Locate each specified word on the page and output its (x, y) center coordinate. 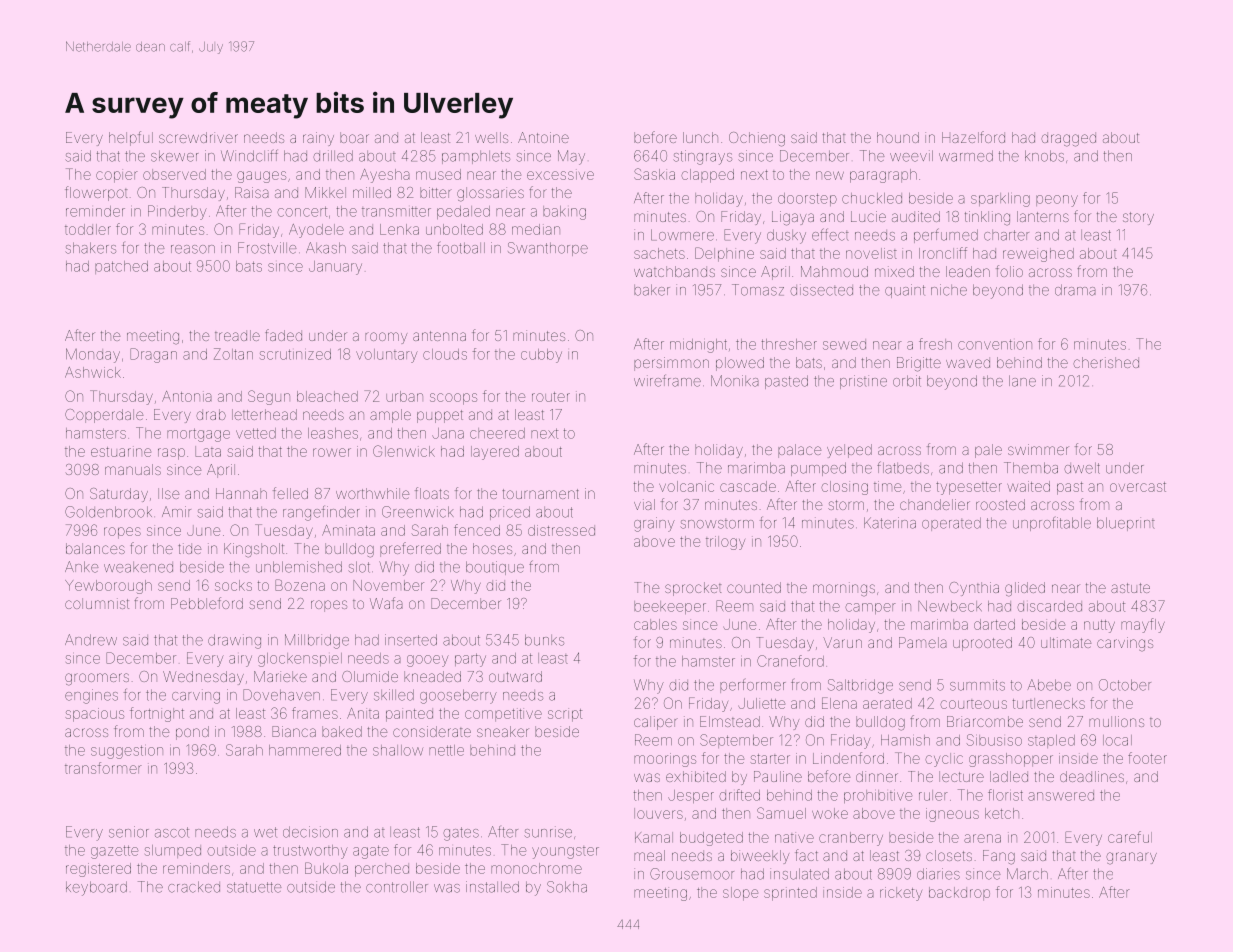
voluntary (387, 356)
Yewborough (108, 587)
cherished (1106, 362)
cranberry (851, 839)
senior (129, 832)
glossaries (490, 194)
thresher (789, 344)
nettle (446, 750)
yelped (849, 451)
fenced (477, 530)
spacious (95, 715)
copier (117, 177)
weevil (911, 156)
